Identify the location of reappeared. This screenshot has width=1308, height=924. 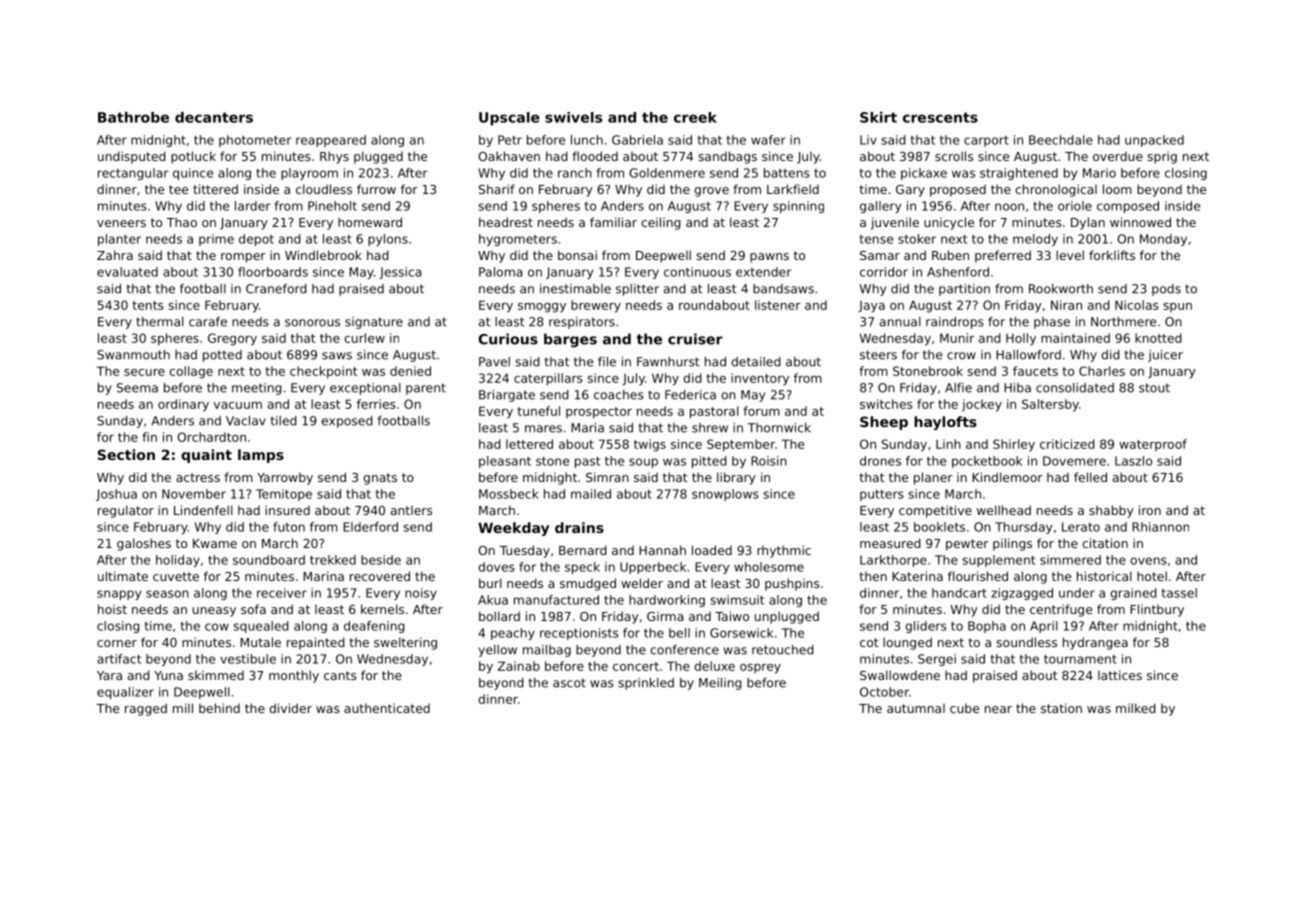
(331, 141).
